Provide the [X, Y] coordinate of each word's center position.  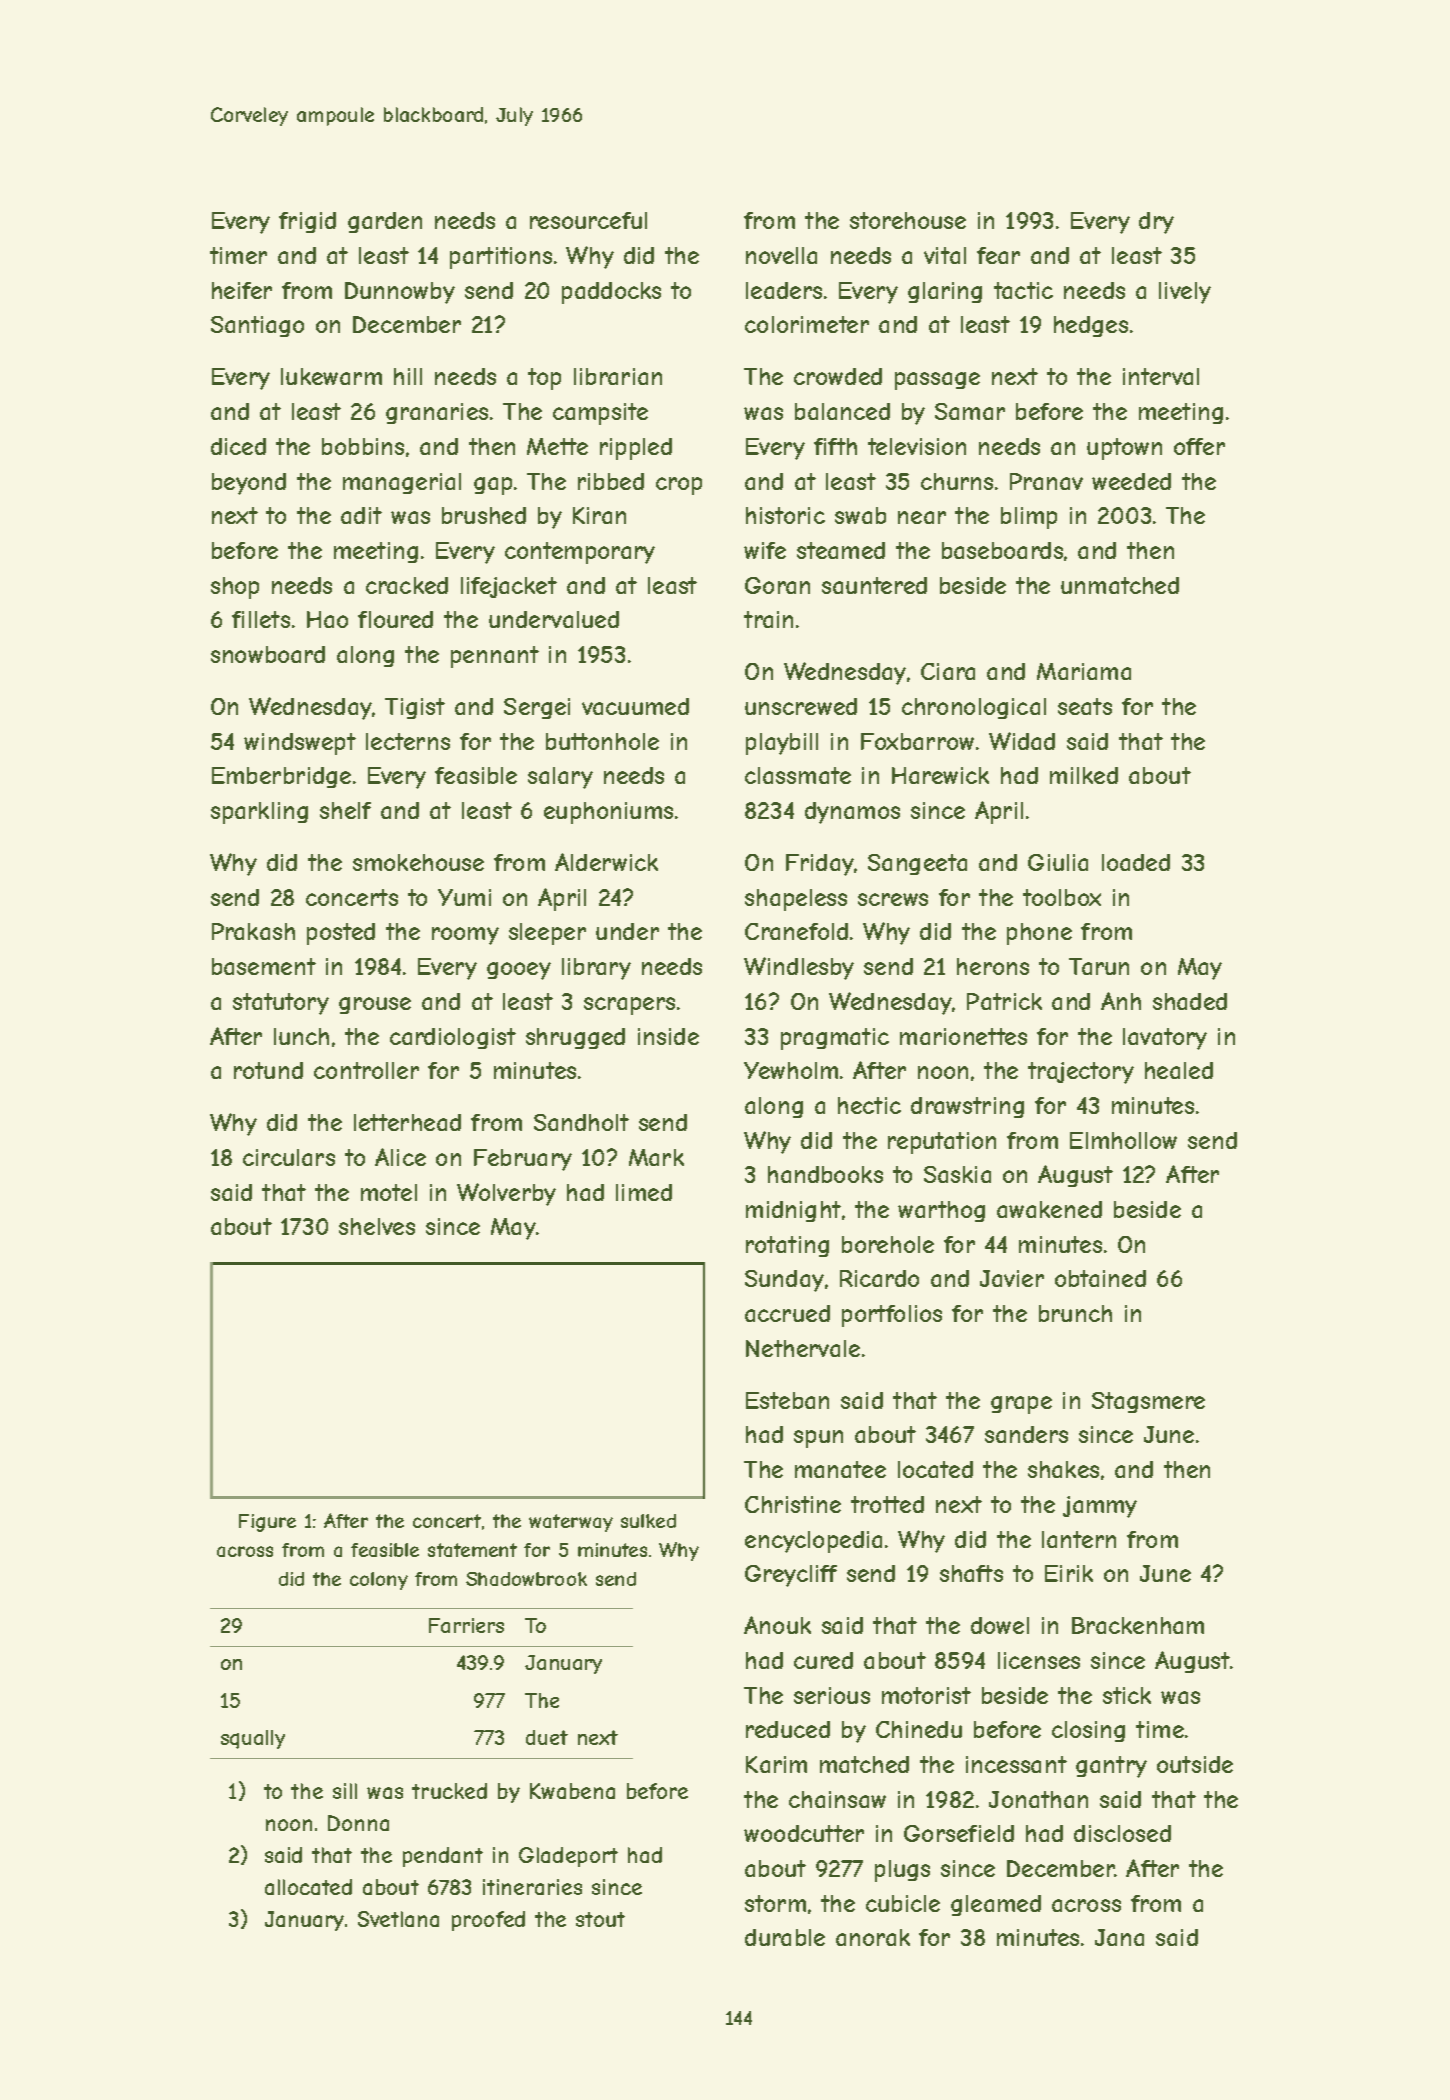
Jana [1119, 1937]
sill [345, 1791]
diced [238, 446]
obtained [1100, 1278]
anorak [873, 1937]
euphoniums [608, 813]
